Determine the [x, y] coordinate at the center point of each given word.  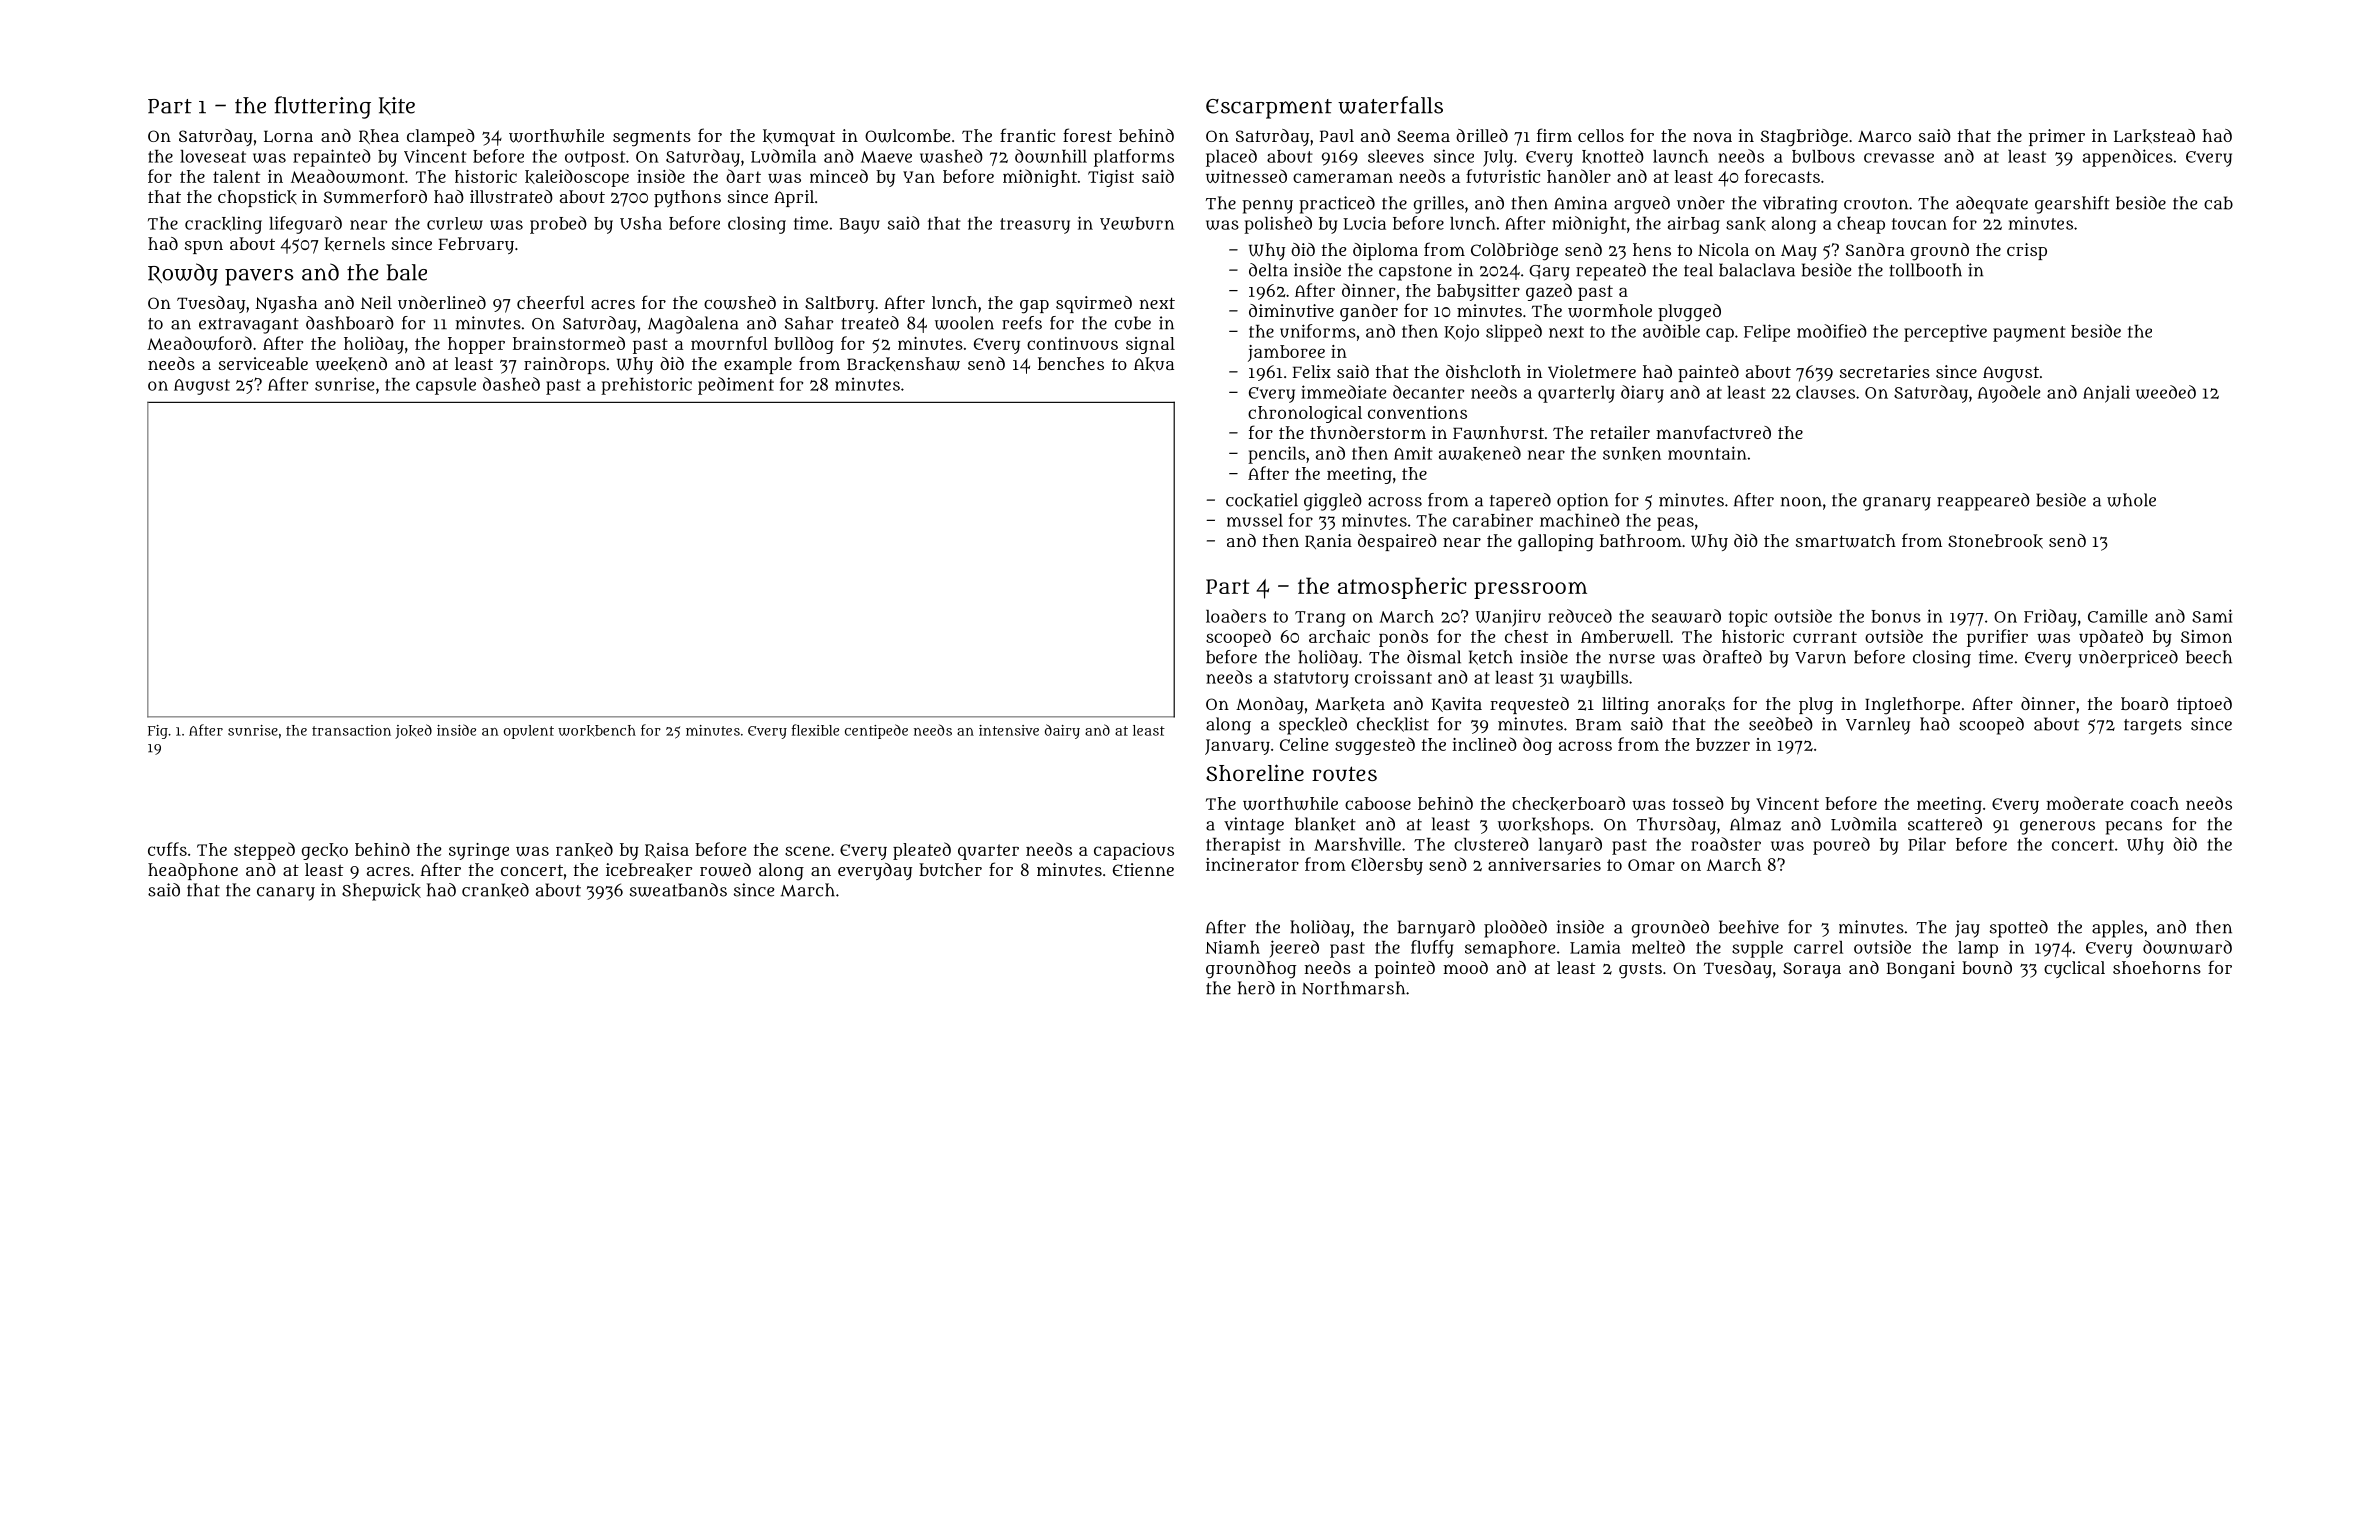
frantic [1027, 135]
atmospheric [1402, 588]
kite [397, 106]
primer [2057, 137]
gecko [325, 851]
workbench [597, 731]
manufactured [1713, 432]
